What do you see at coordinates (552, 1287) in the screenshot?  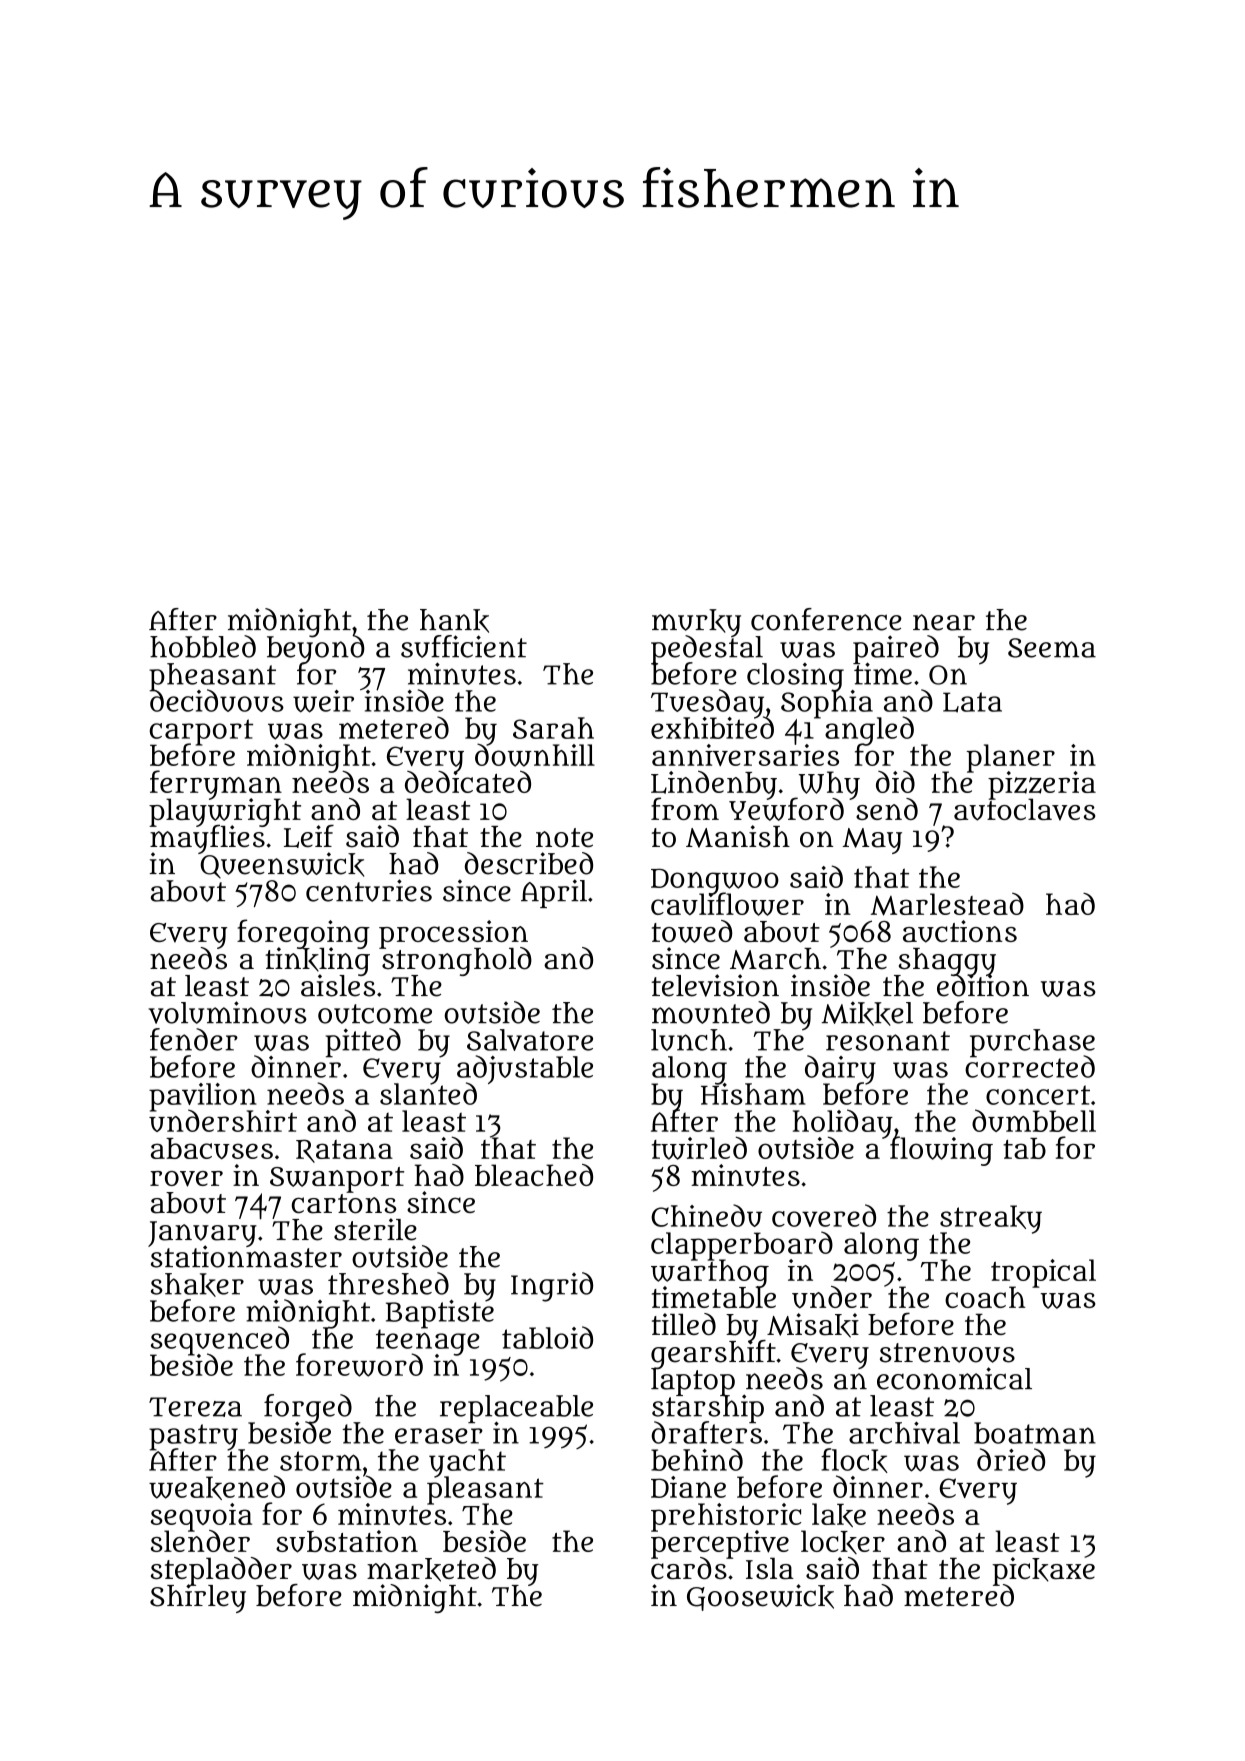 I see `Ingrid` at bounding box center [552, 1287].
